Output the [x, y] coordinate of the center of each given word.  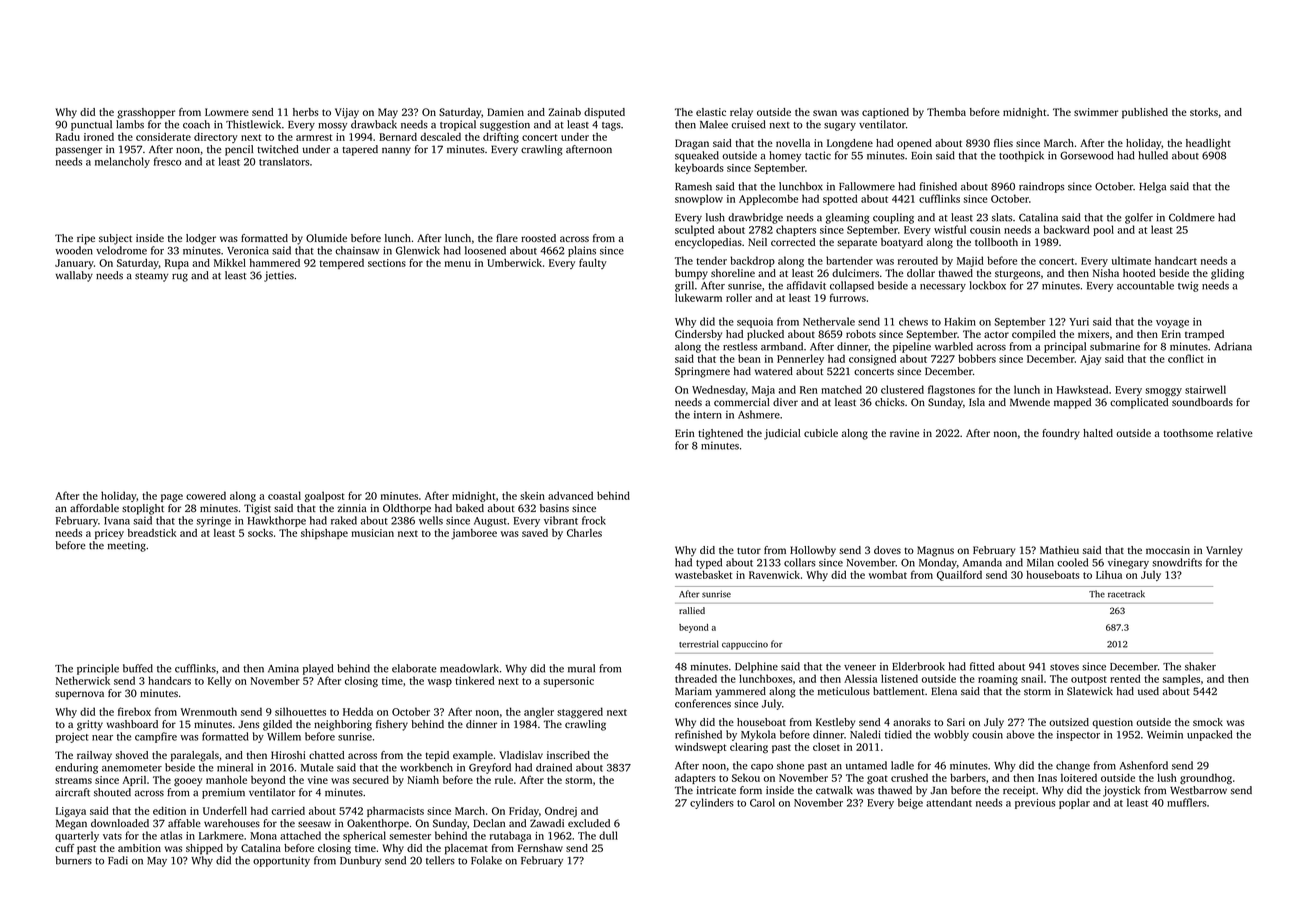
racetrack [1126, 594]
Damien [505, 112]
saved [535, 533]
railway [94, 756]
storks [1204, 112]
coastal [284, 495]
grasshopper [146, 113]
